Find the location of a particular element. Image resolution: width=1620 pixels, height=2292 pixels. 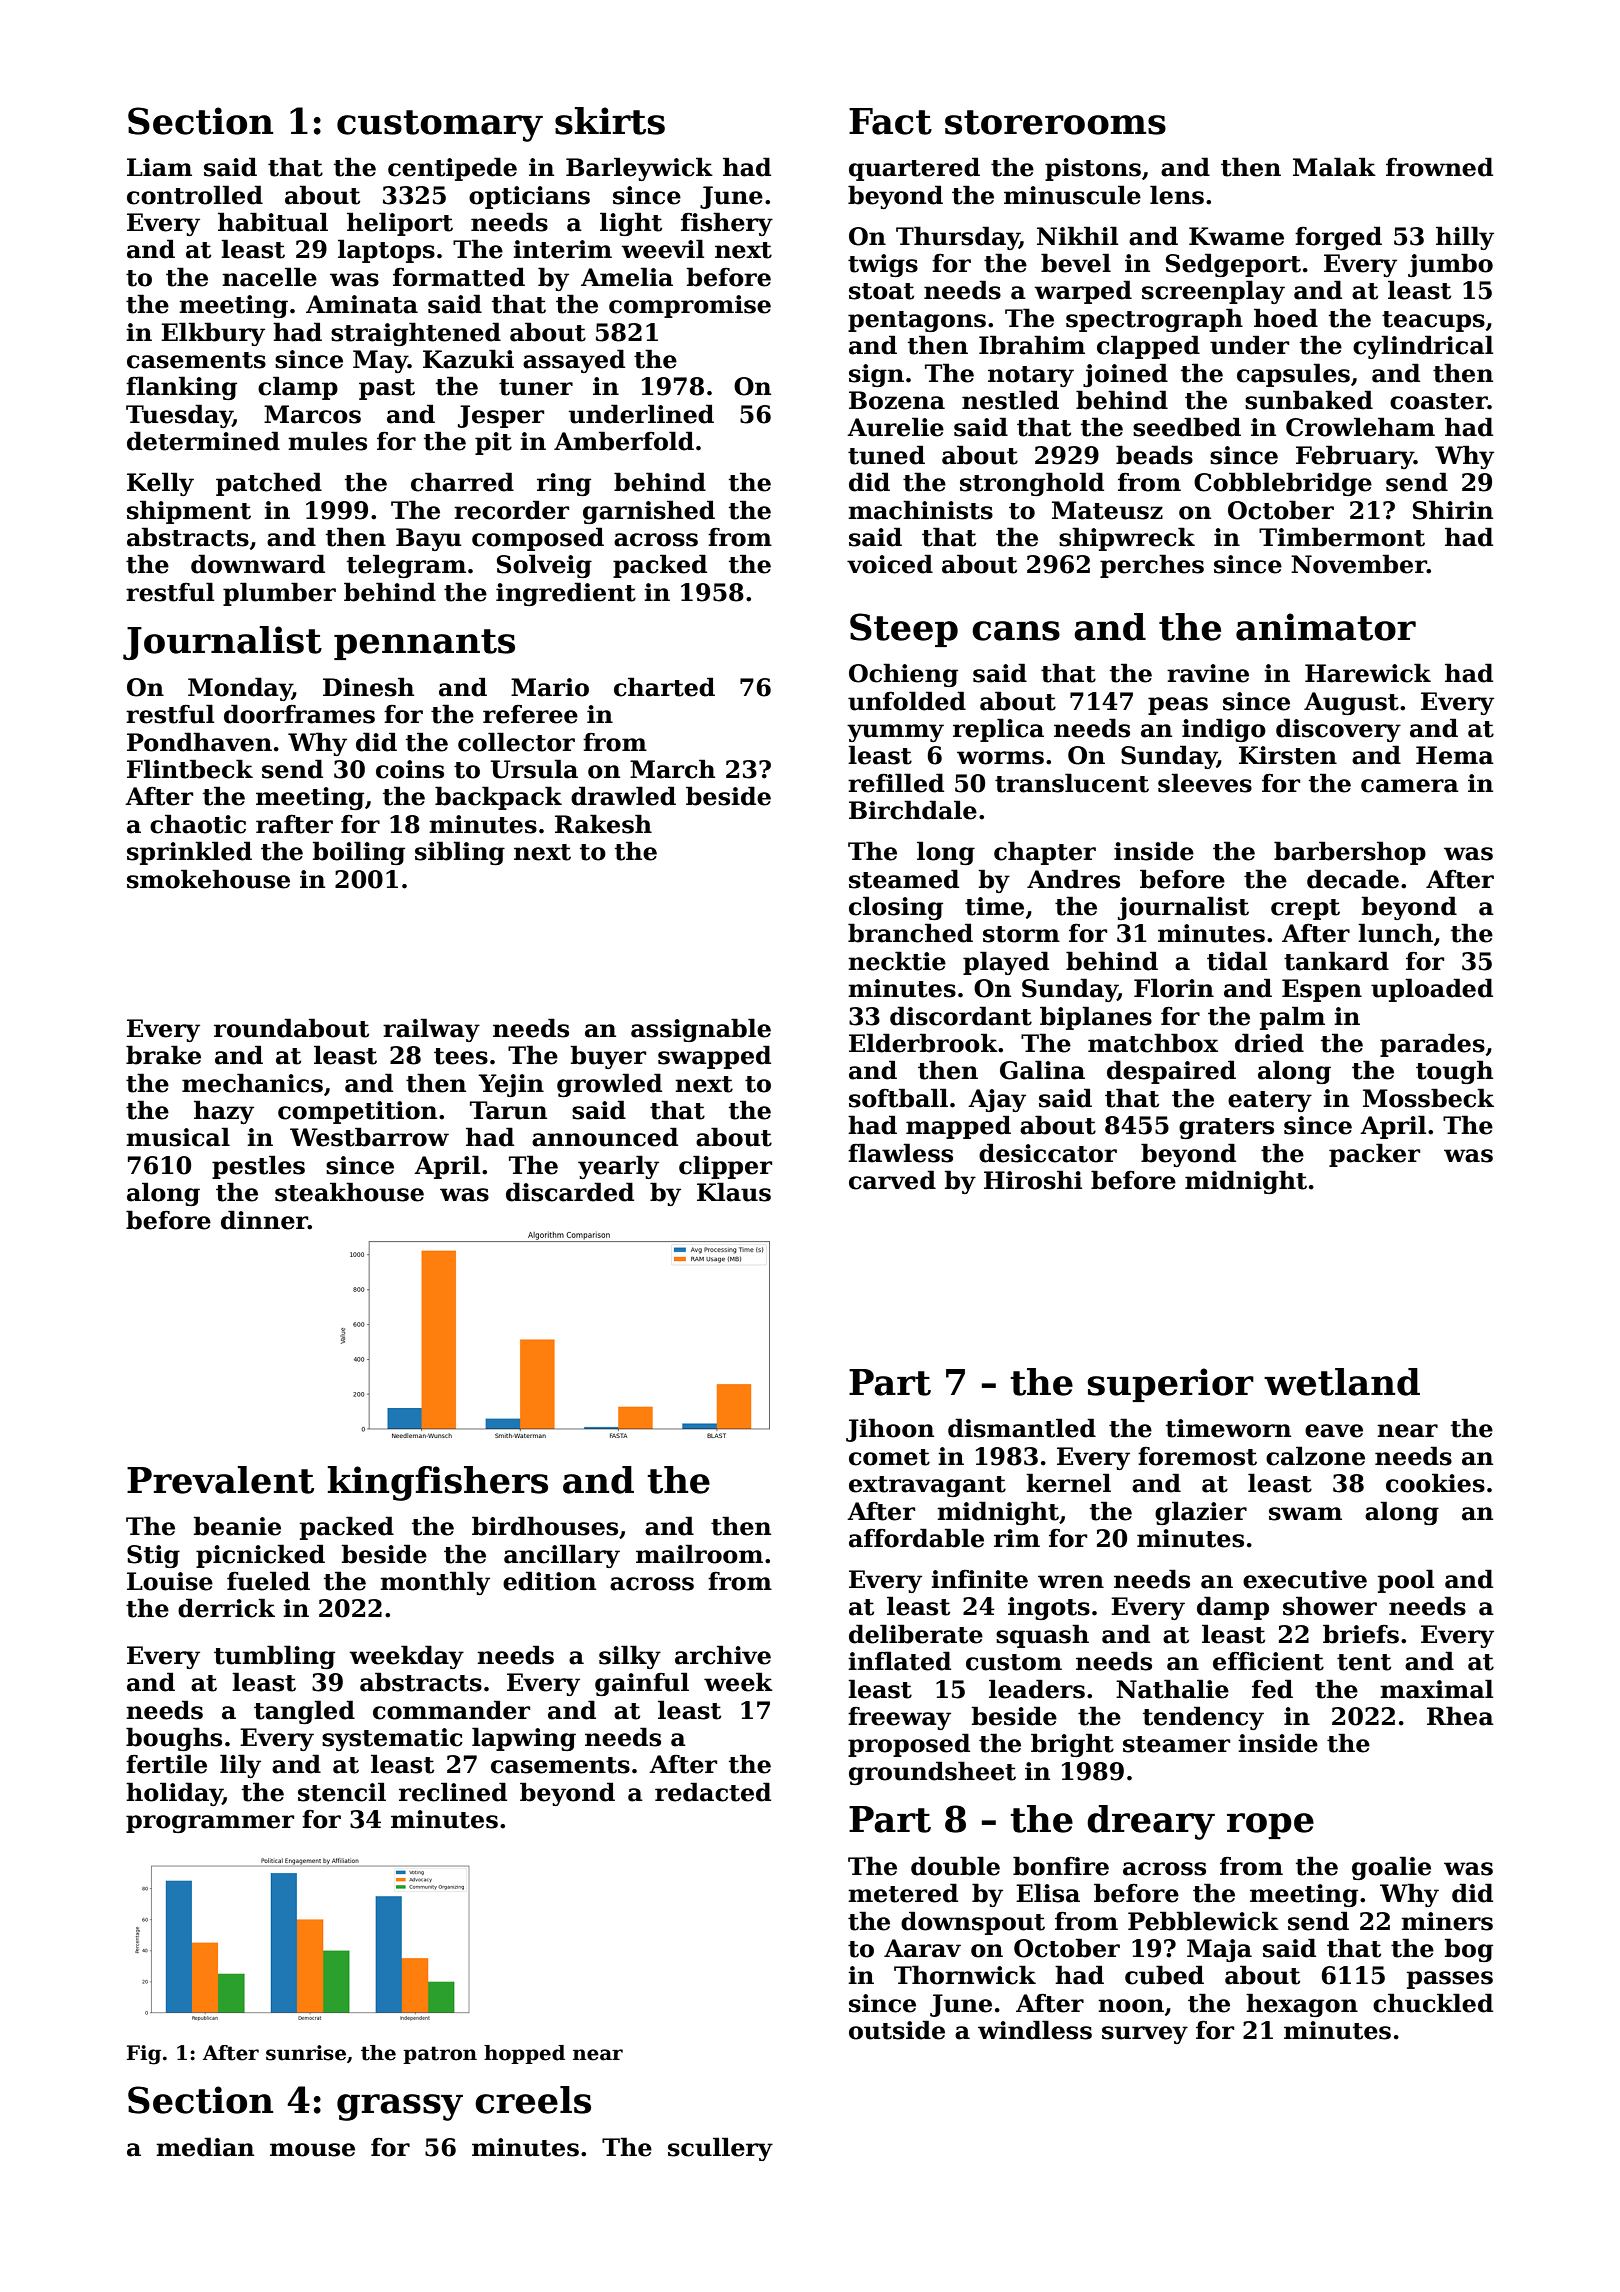

Pondhaven is located at coordinates (199, 742).
